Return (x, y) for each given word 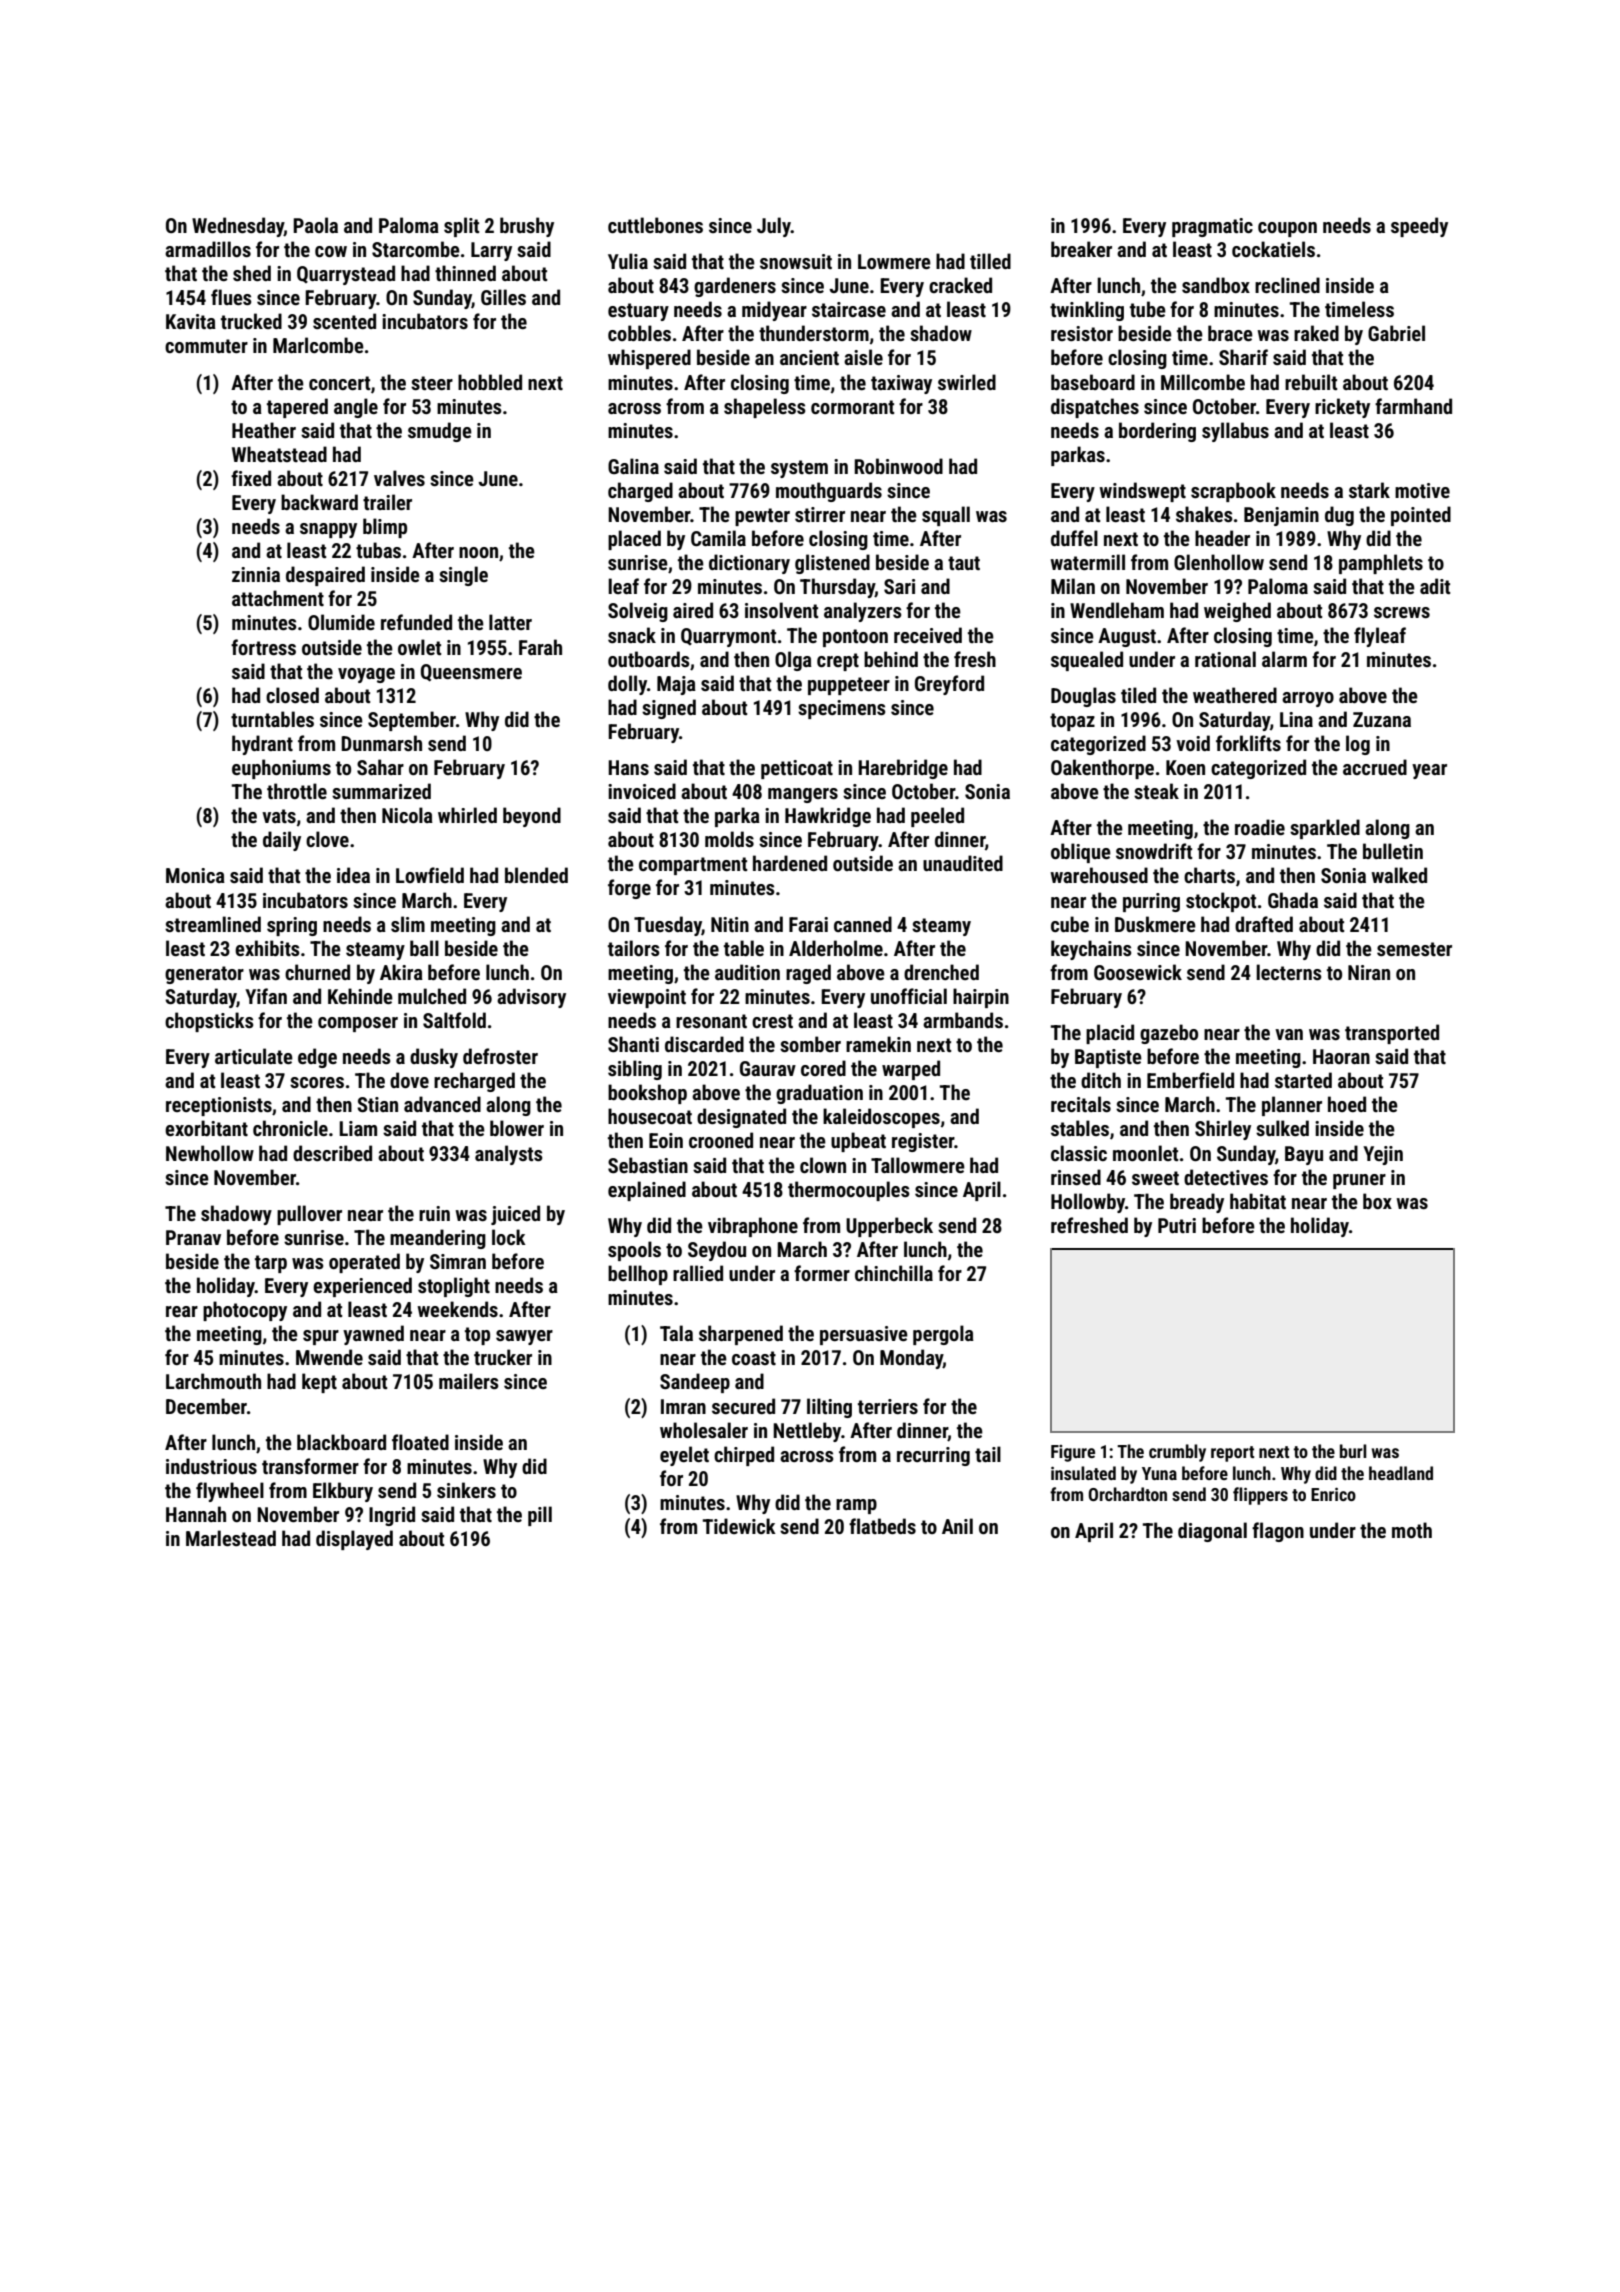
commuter (206, 346)
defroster (500, 1056)
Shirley (1223, 1130)
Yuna (1159, 1473)
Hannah (196, 1514)
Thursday (837, 588)
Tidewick (739, 1526)
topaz (1072, 722)
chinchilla (894, 1273)
